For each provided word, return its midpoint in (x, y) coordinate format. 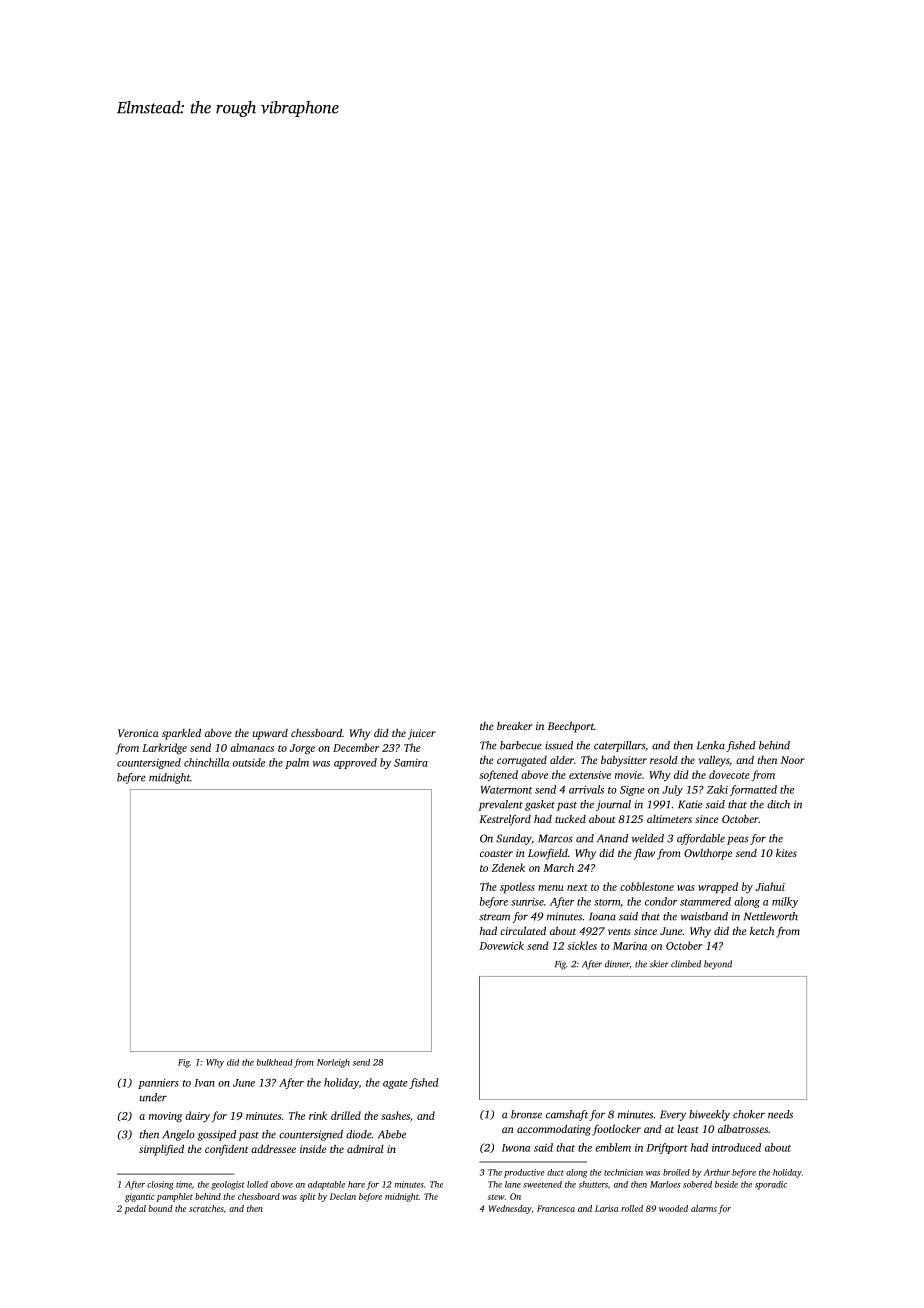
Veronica (138, 733)
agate (395, 1084)
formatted (753, 790)
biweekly (709, 1115)
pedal (135, 1209)
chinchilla (206, 762)
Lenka (711, 745)
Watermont (506, 790)
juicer (422, 734)
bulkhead (275, 1062)
